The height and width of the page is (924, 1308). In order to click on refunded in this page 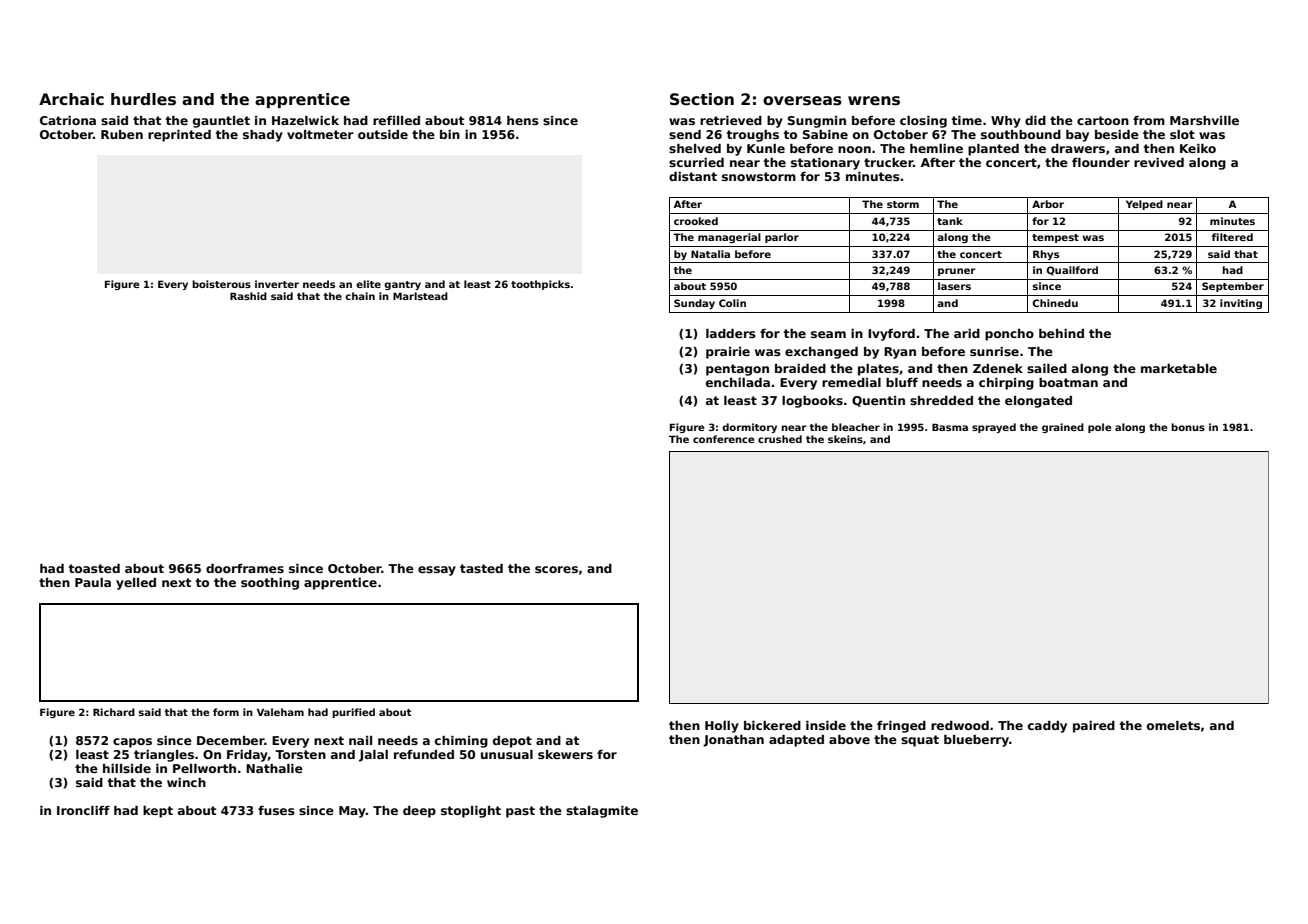, I will do `click(424, 754)`.
